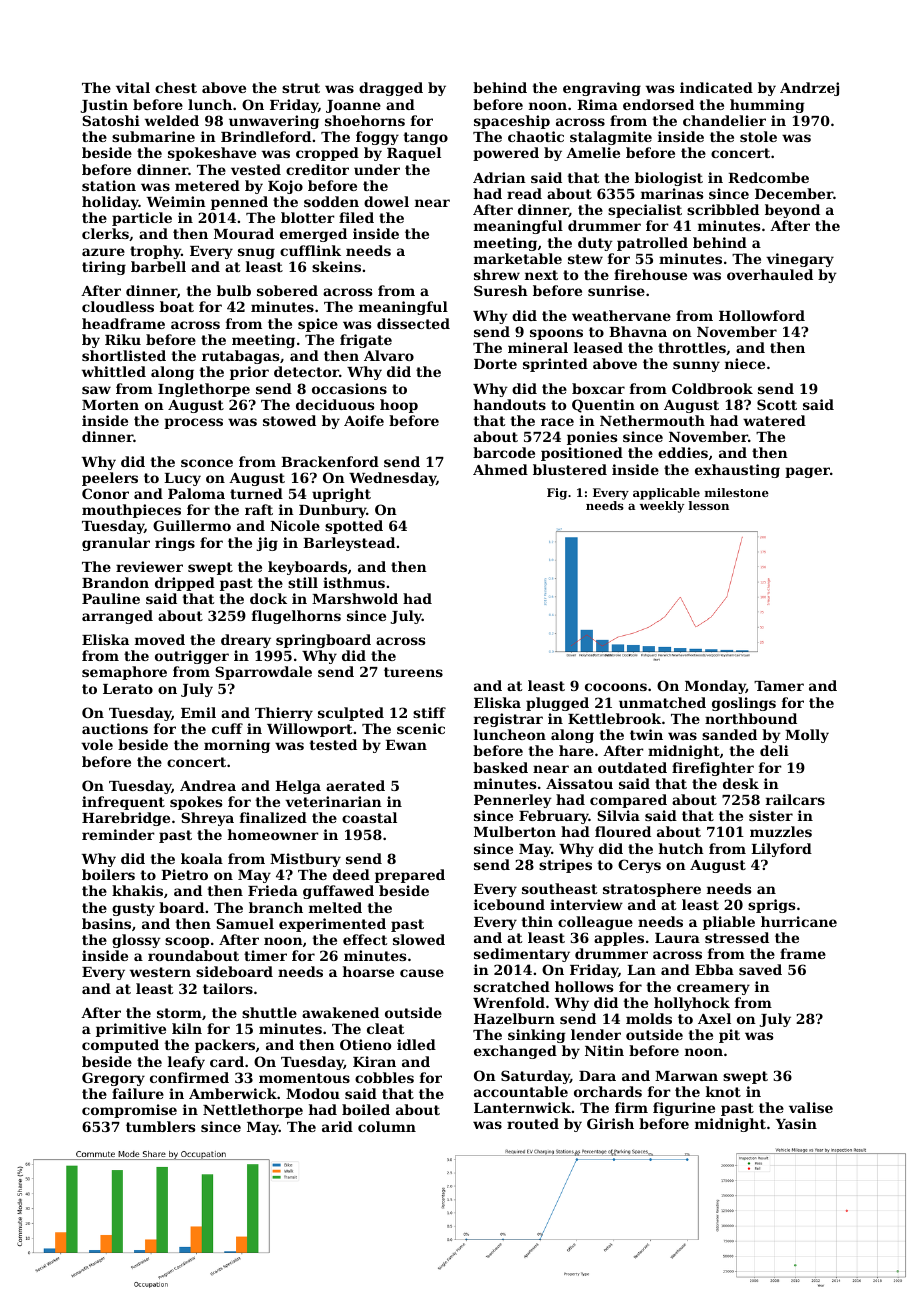 The width and height of the image is (924, 1308). What do you see at coordinates (686, 1076) in the image?
I see `Marwan` at bounding box center [686, 1076].
